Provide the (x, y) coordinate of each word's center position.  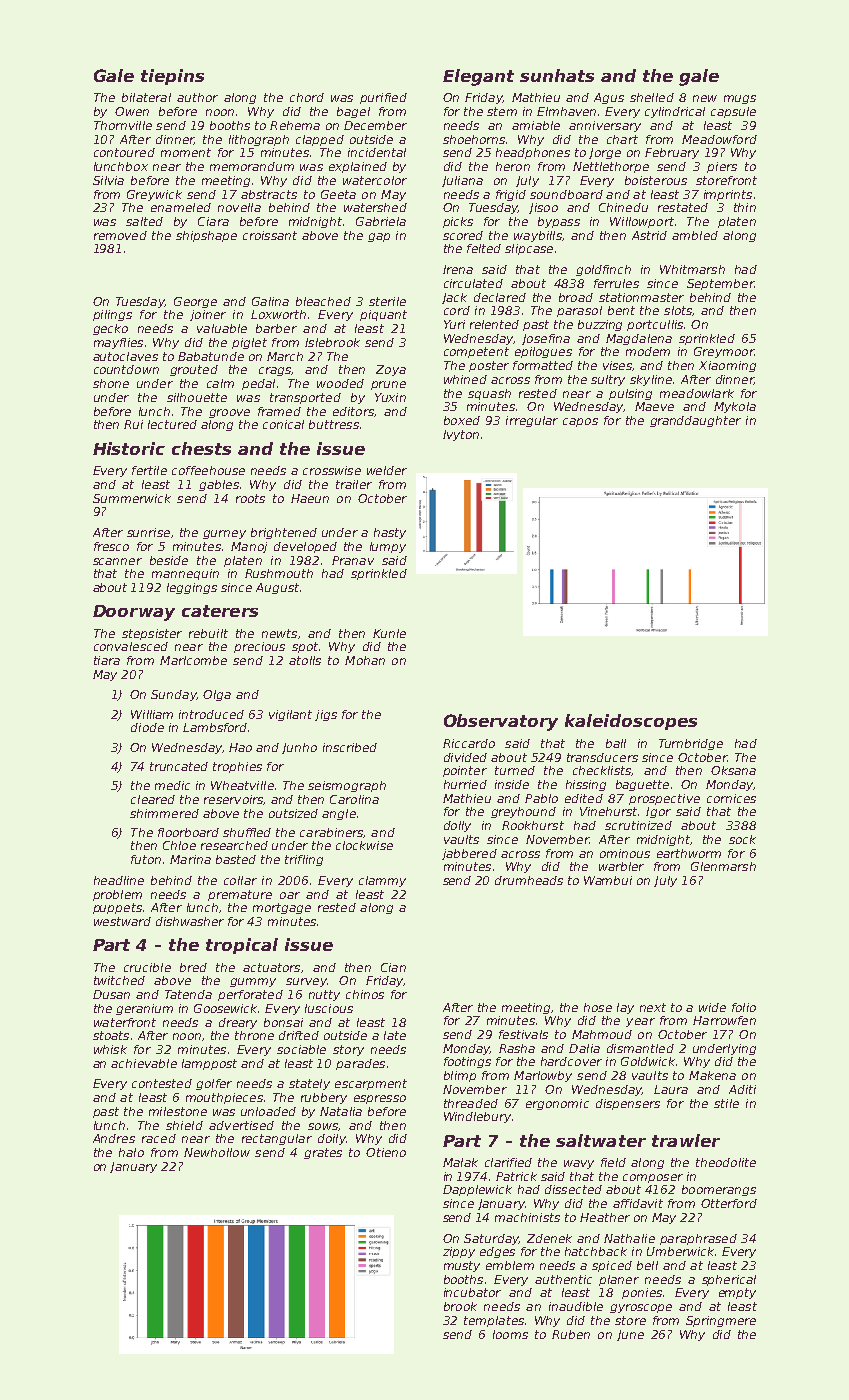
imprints (728, 195)
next (653, 1007)
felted (484, 248)
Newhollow (217, 1152)
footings (467, 1062)
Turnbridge (691, 744)
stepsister (152, 634)
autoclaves (125, 356)
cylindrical (675, 112)
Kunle (389, 633)
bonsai (283, 1022)
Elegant (478, 77)
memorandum (252, 166)
